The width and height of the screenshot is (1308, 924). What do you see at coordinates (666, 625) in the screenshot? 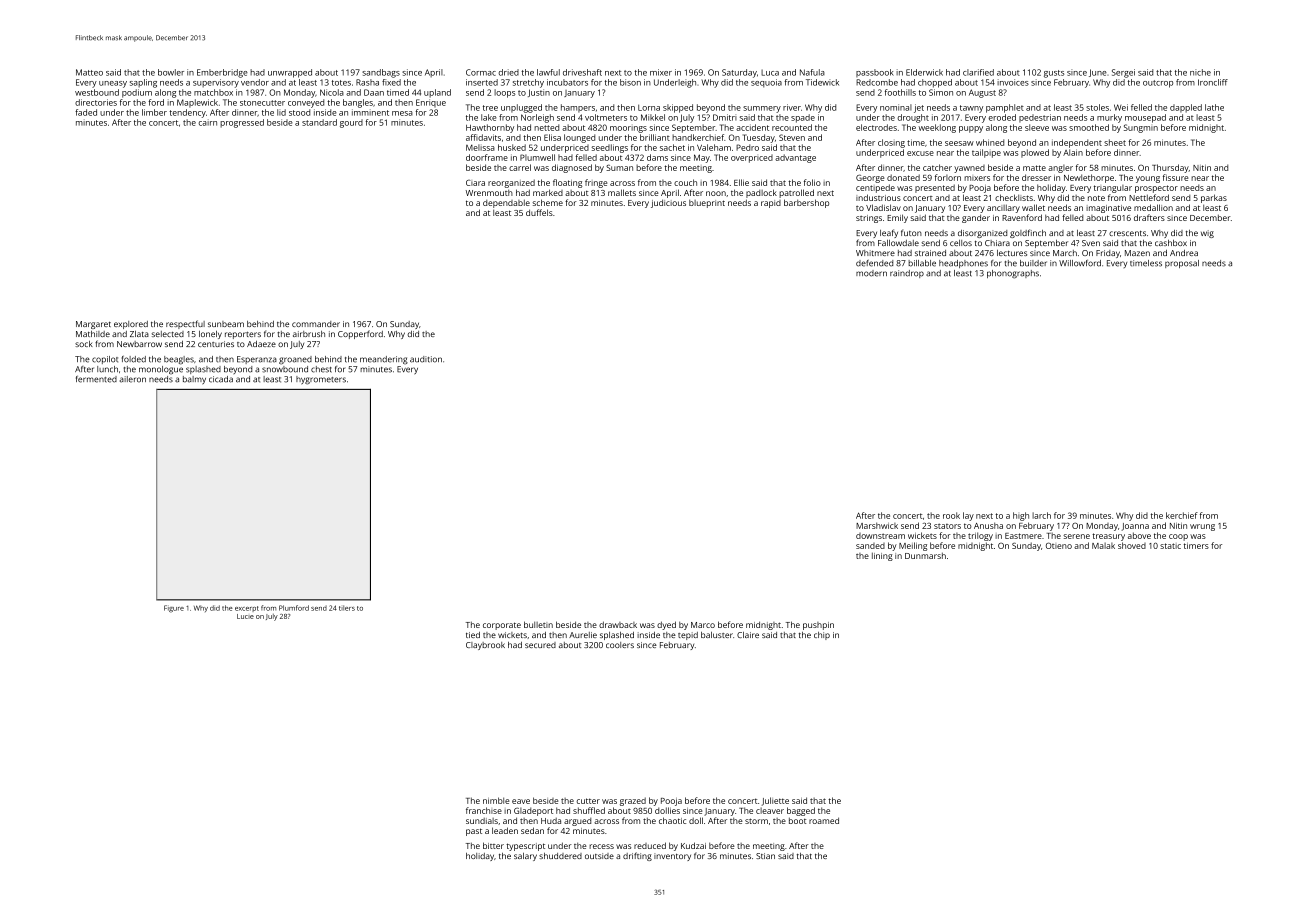
I see `dyed` at bounding box center [666, 625].
